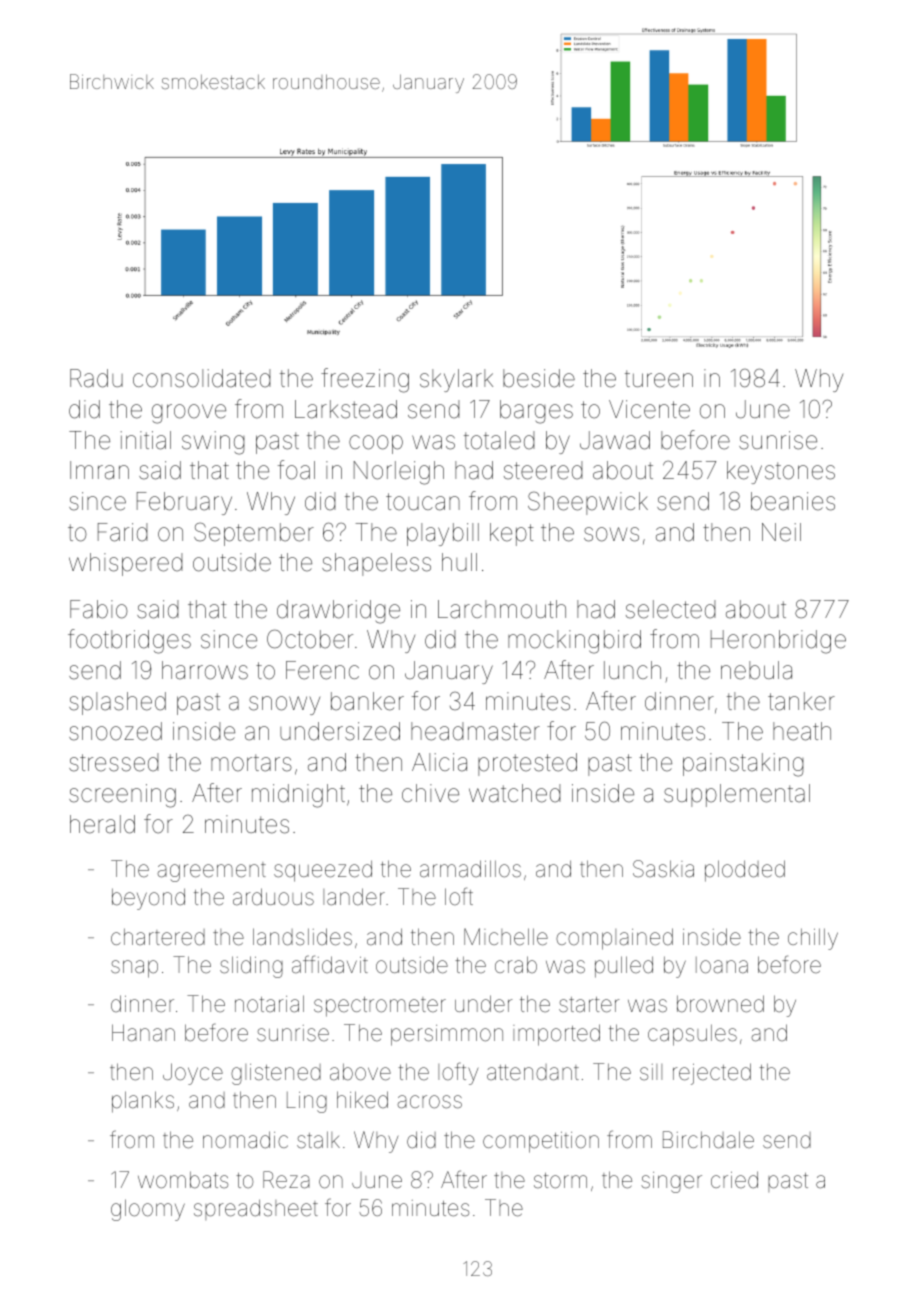  Describe the element at coordinates (346, 409) in the image. I see `Larkstead` at that location.
